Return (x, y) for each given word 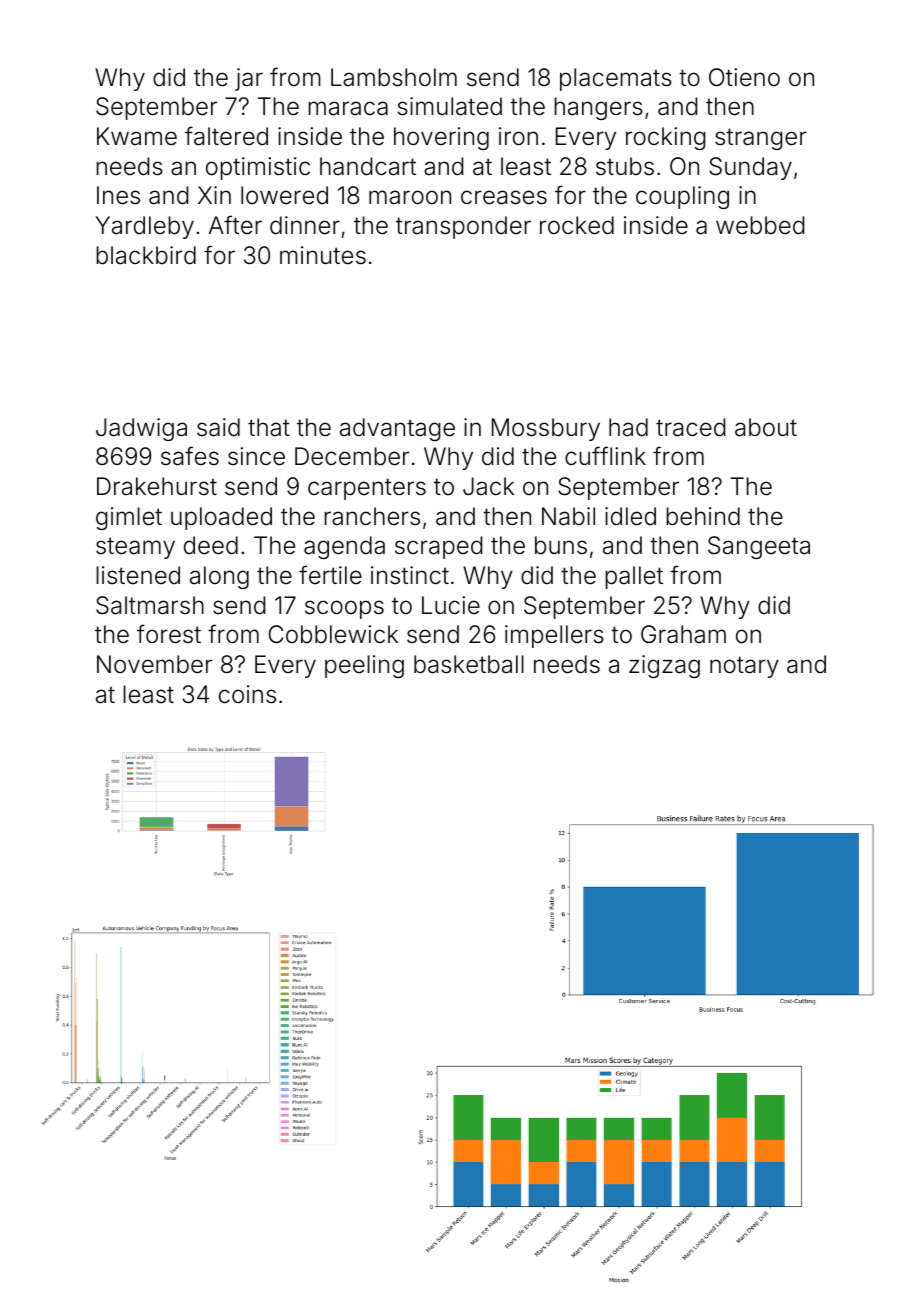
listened (138, 575)
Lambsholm (394, 77)
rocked (577, 225)
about (766, 427)
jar (249, 79)
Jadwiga (141, 429)
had (628, 427)
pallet (634, 577)
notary (744, 667)
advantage (397, 429)
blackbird (146, 255)
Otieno (744, 77)
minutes (323, 255)
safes (190, 456)
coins (247, 694)
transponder (463, 227)
